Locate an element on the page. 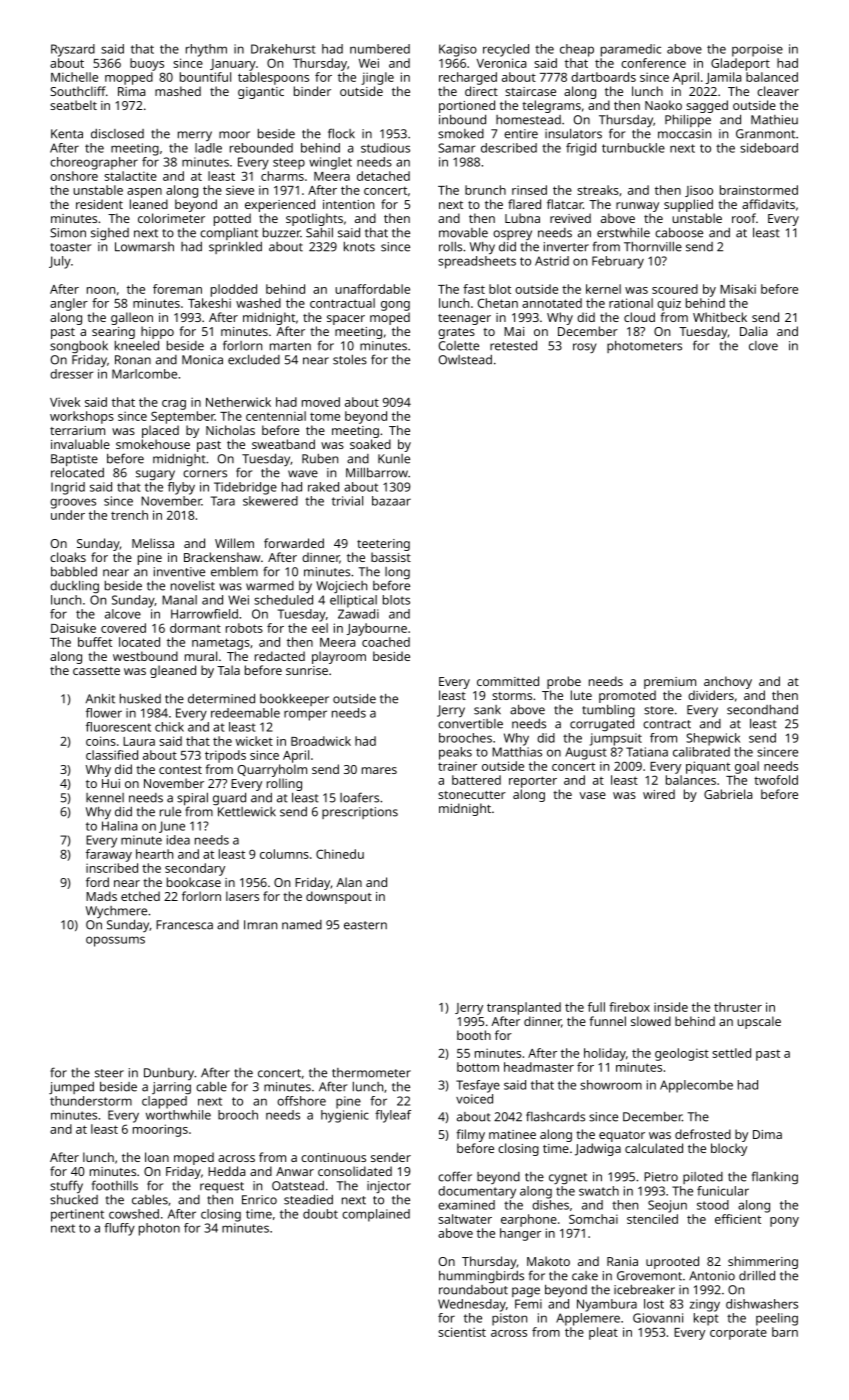 The width and height of the page is (849, 1400). premium is located at coordinates (670, 683).
